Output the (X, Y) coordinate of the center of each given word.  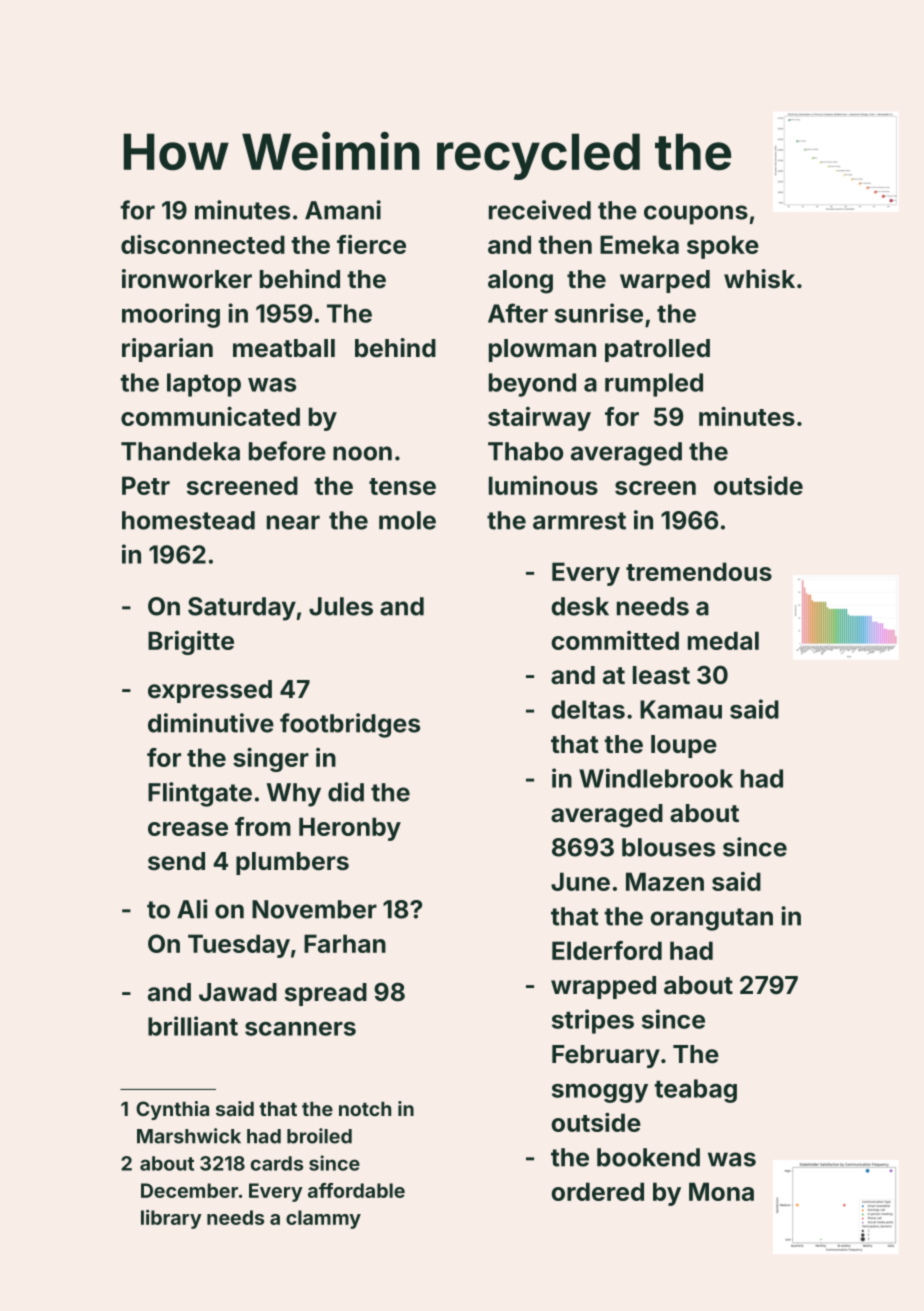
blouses (668, 847)
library (171, 1219)
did (346, 792)
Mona (721, 1191)
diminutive (211, 723)
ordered (598, 1191)
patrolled (657, 350)
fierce (371, 244)
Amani (343, 210)
